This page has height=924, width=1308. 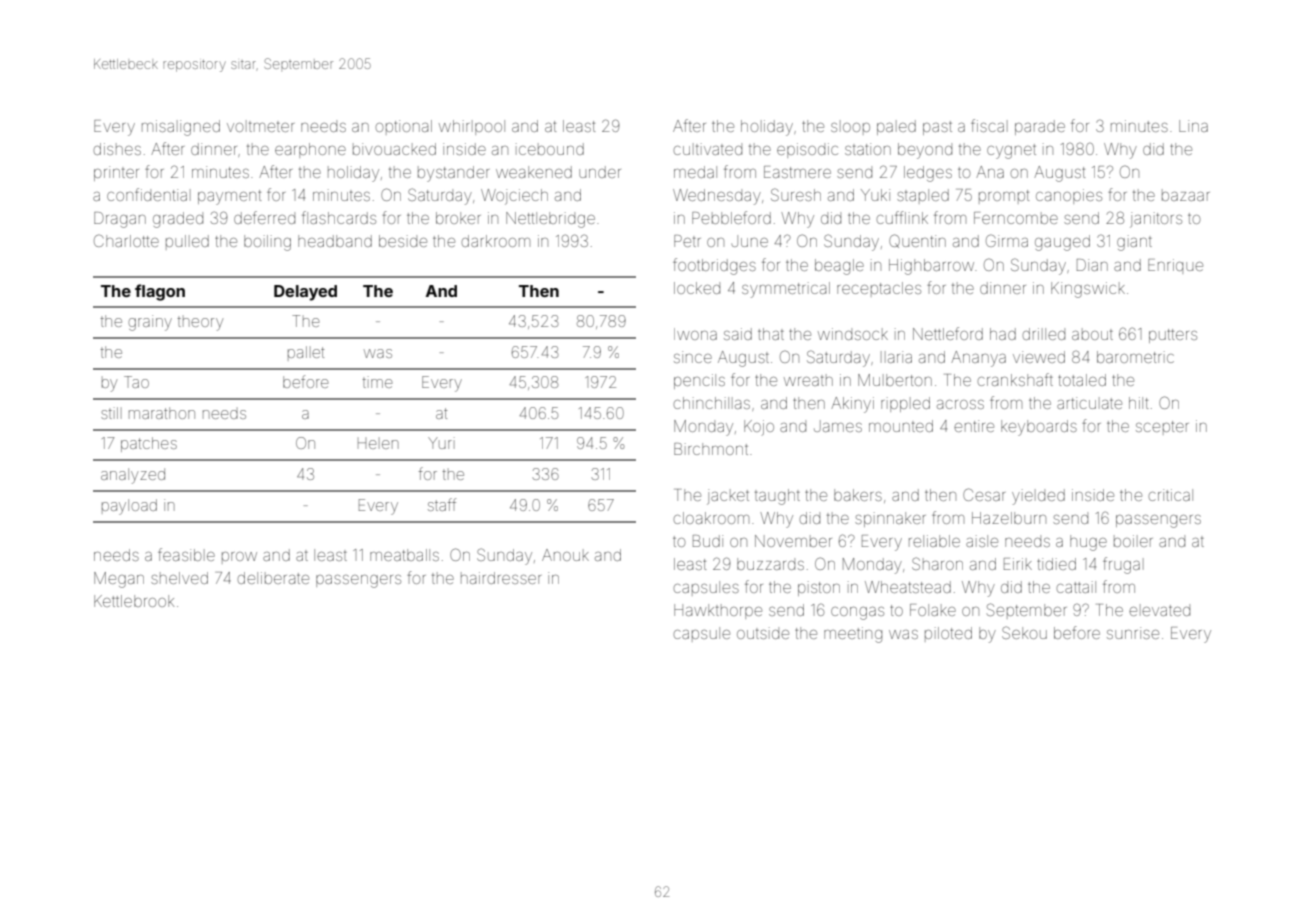 I want to click on meatballs, so click(x=404, y=555).
